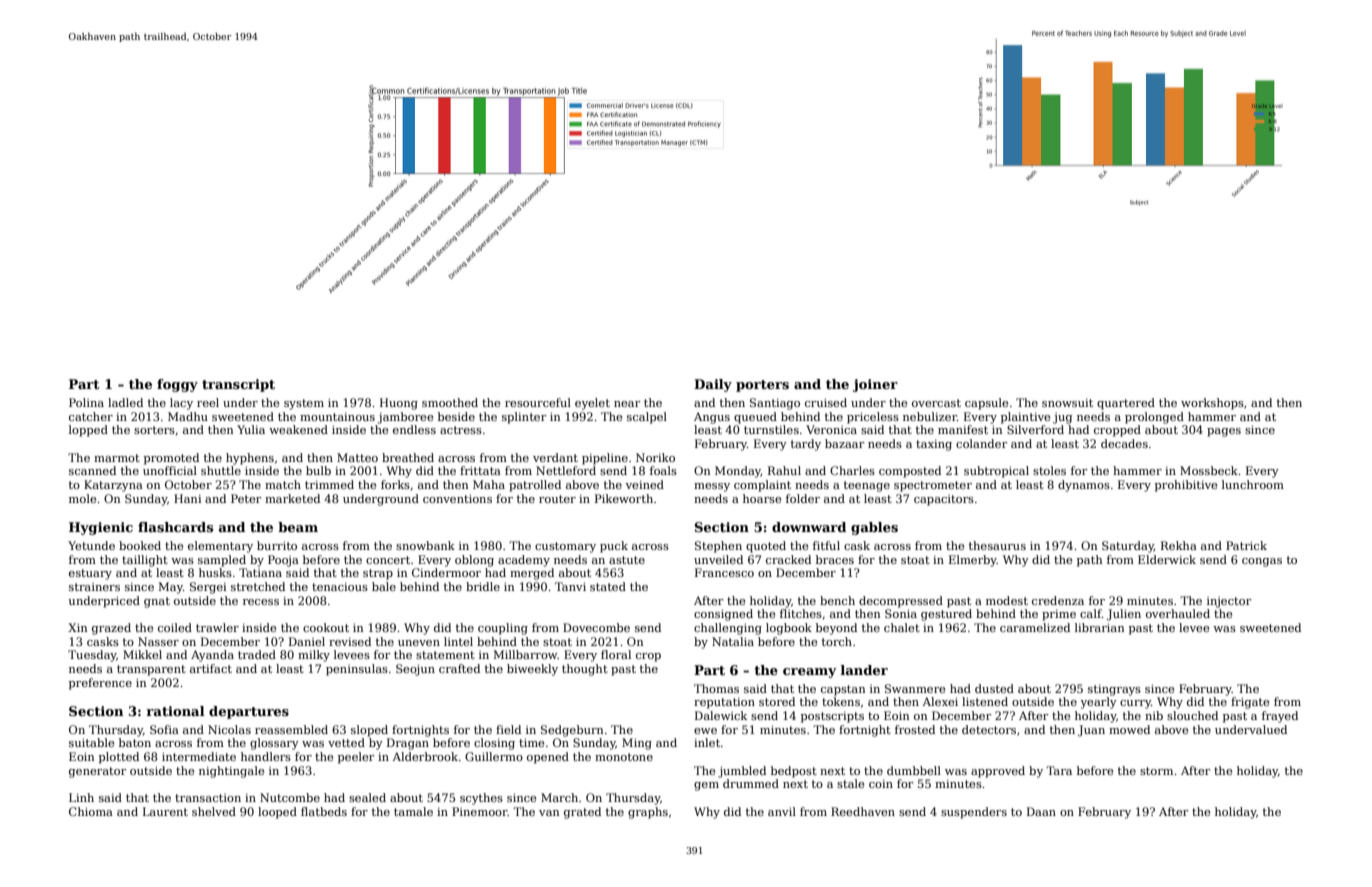 The height and width of the screenshot is (887, 1372). What do you see at coordinates (413, 811) in the screenshot?
I see `tamale` at bounding box center [413, 811].
